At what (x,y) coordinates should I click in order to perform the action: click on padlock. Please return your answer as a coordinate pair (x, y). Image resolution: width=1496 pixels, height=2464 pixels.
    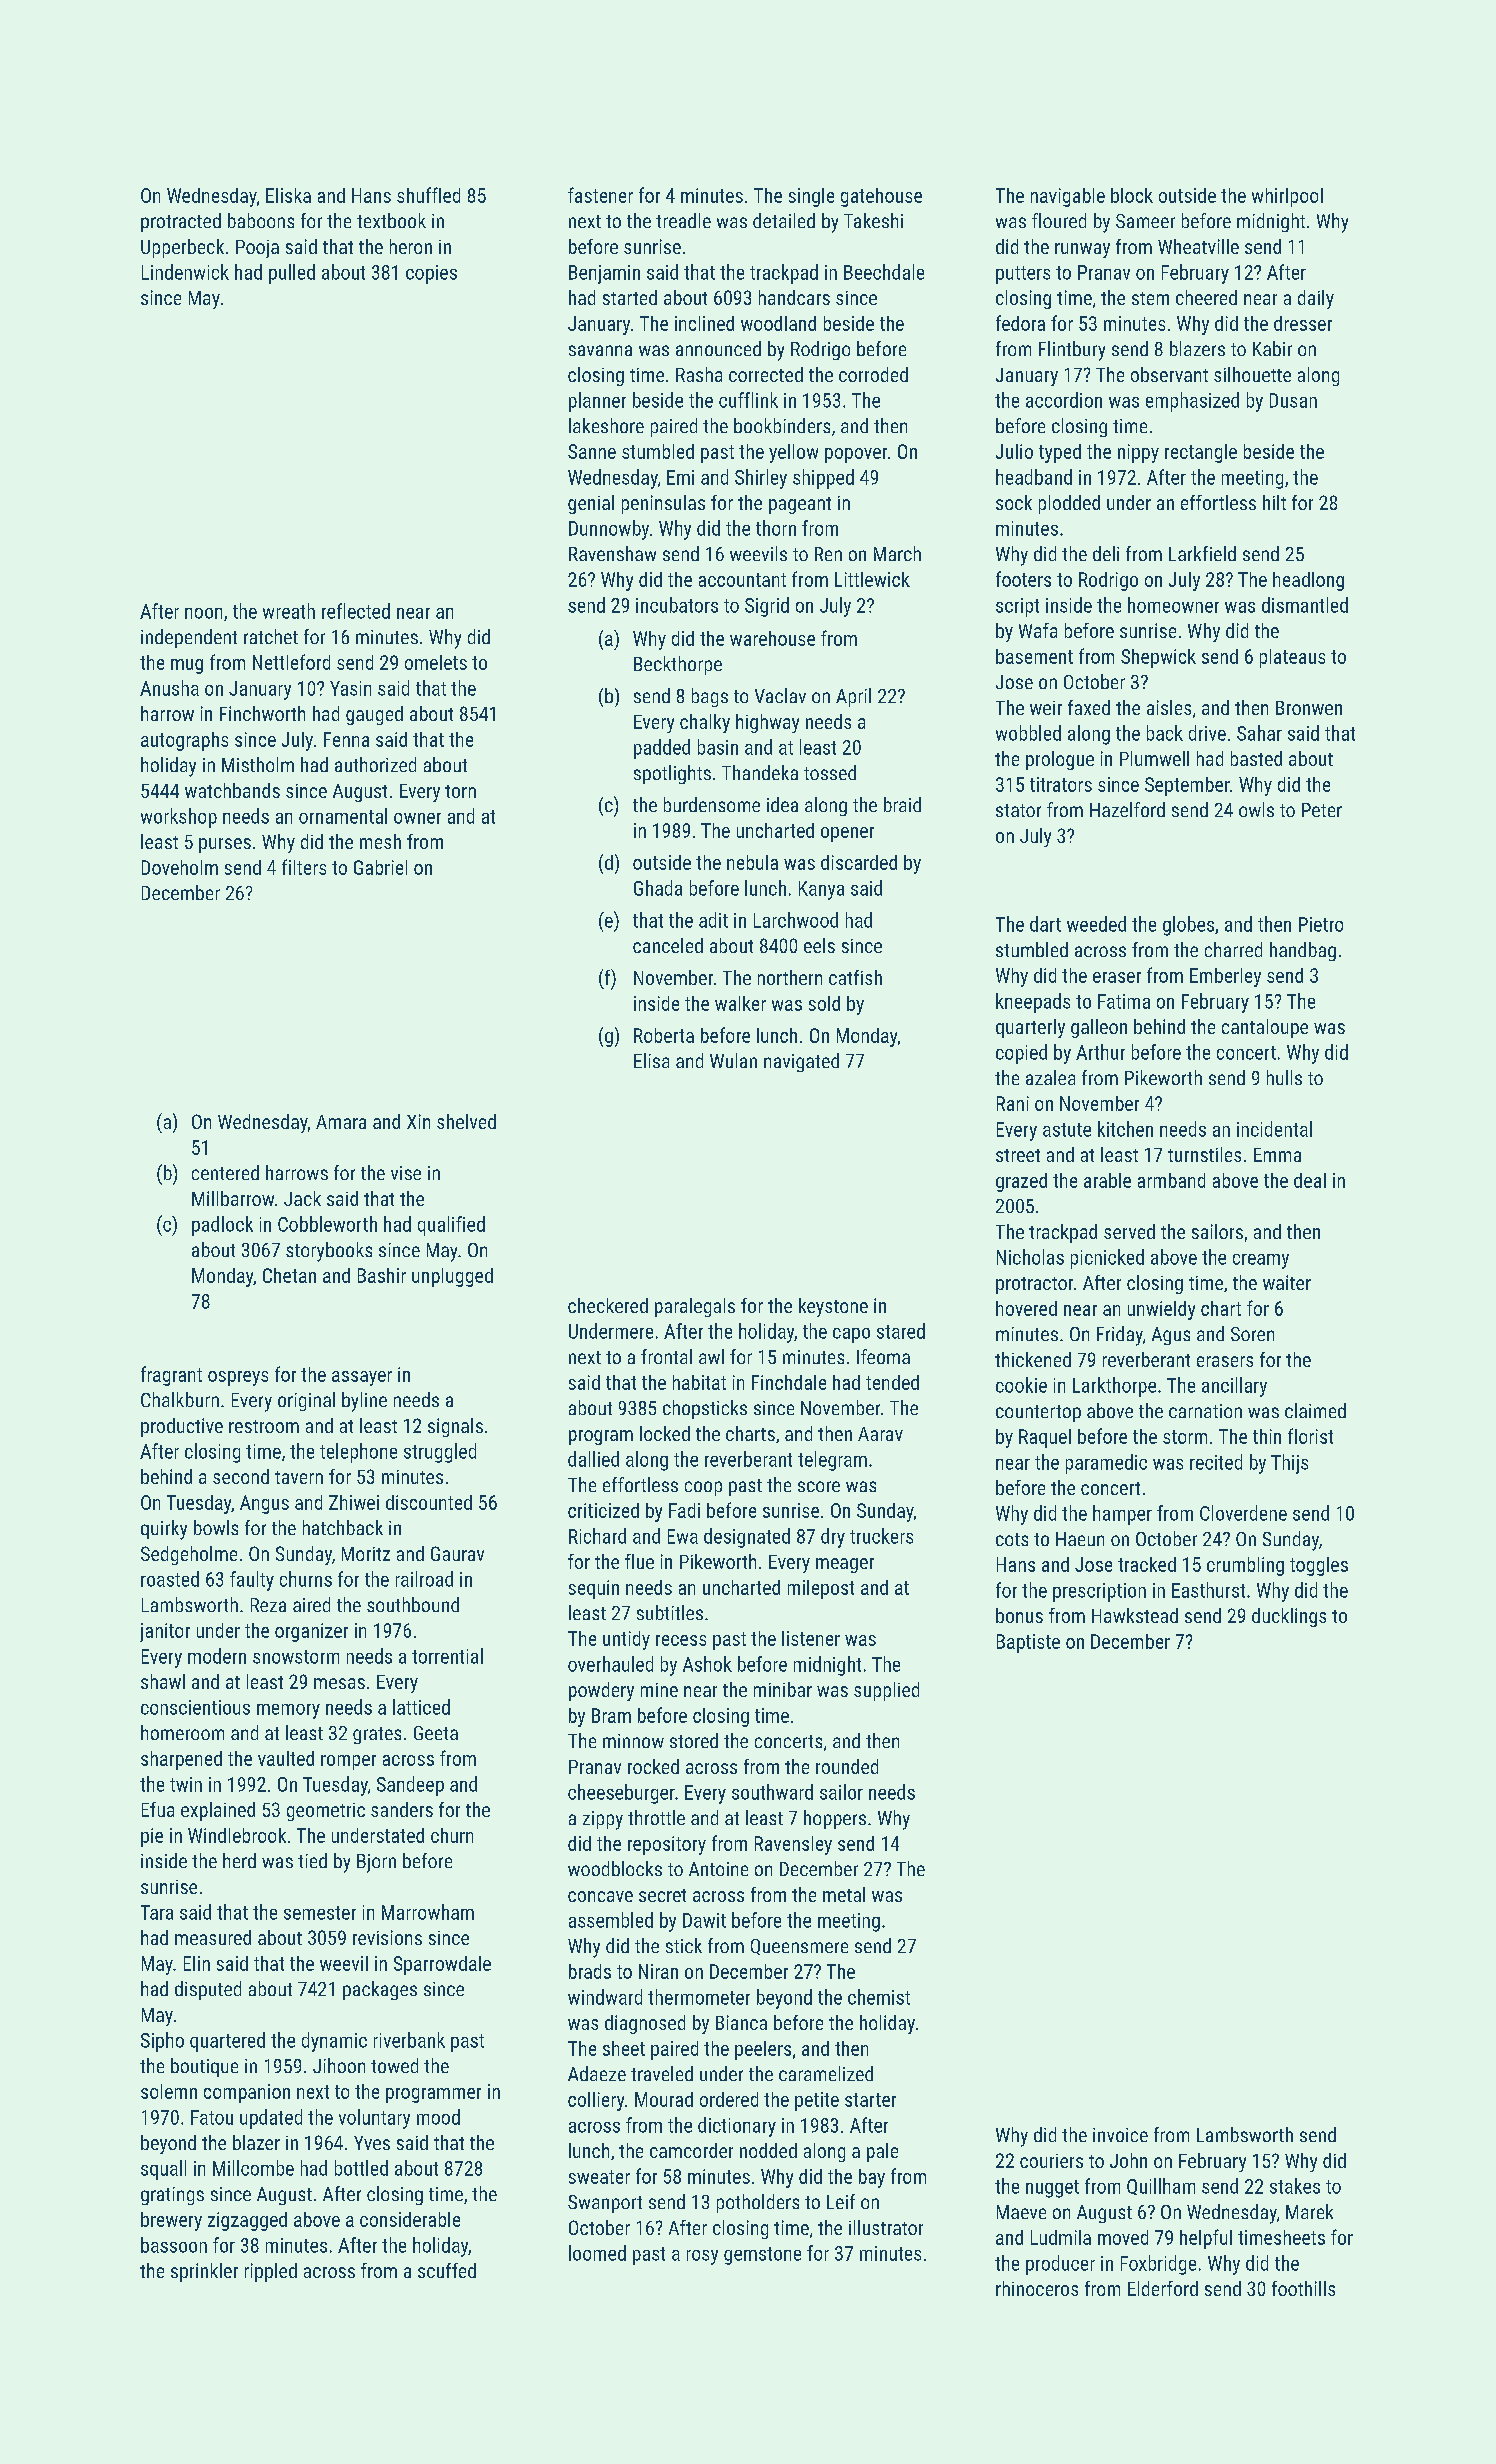
    Looking at the image, I should click on (222, 1226).
